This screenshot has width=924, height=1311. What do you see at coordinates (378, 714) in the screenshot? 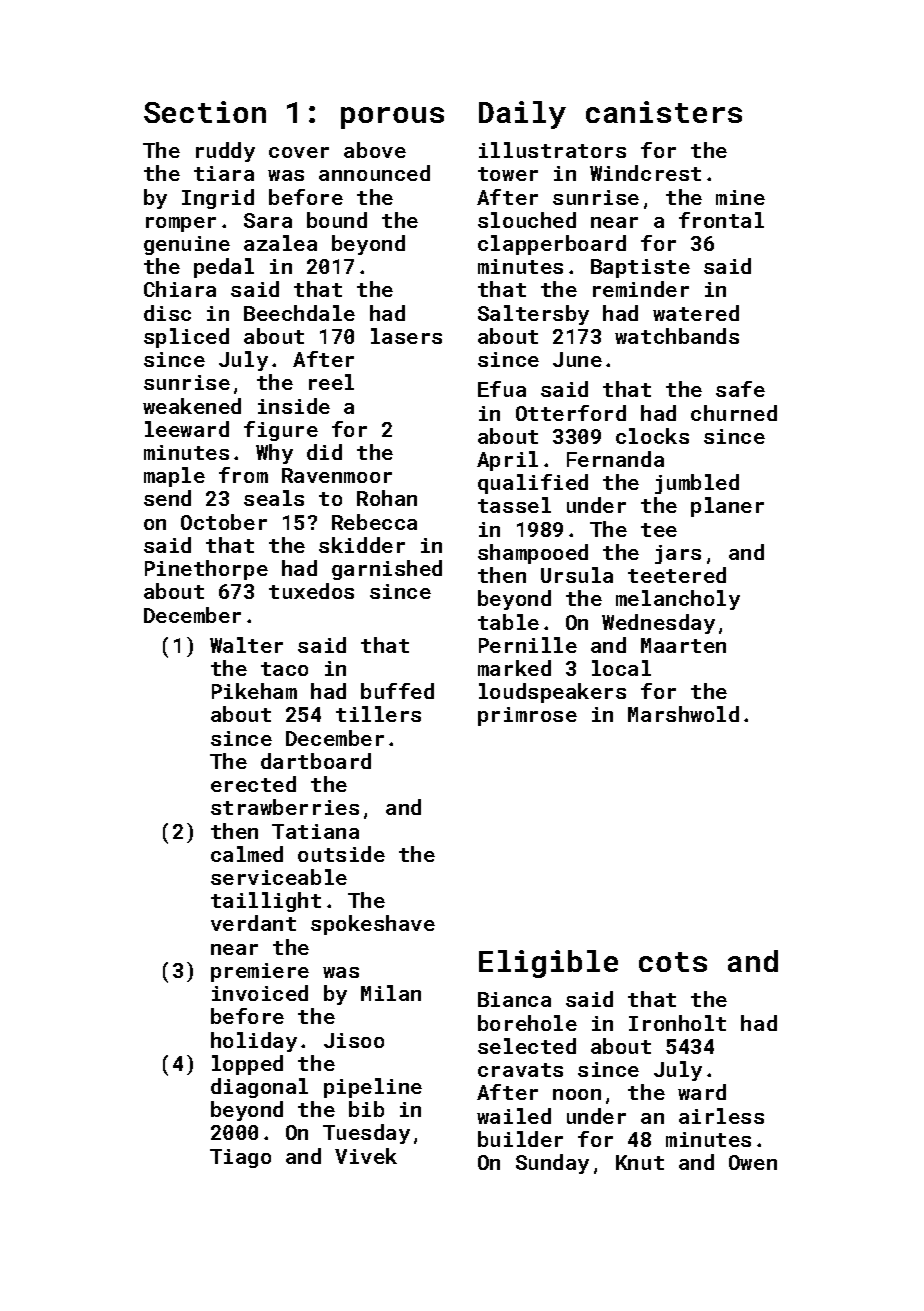
I see `tillers` at bounding box center [378, 714].
